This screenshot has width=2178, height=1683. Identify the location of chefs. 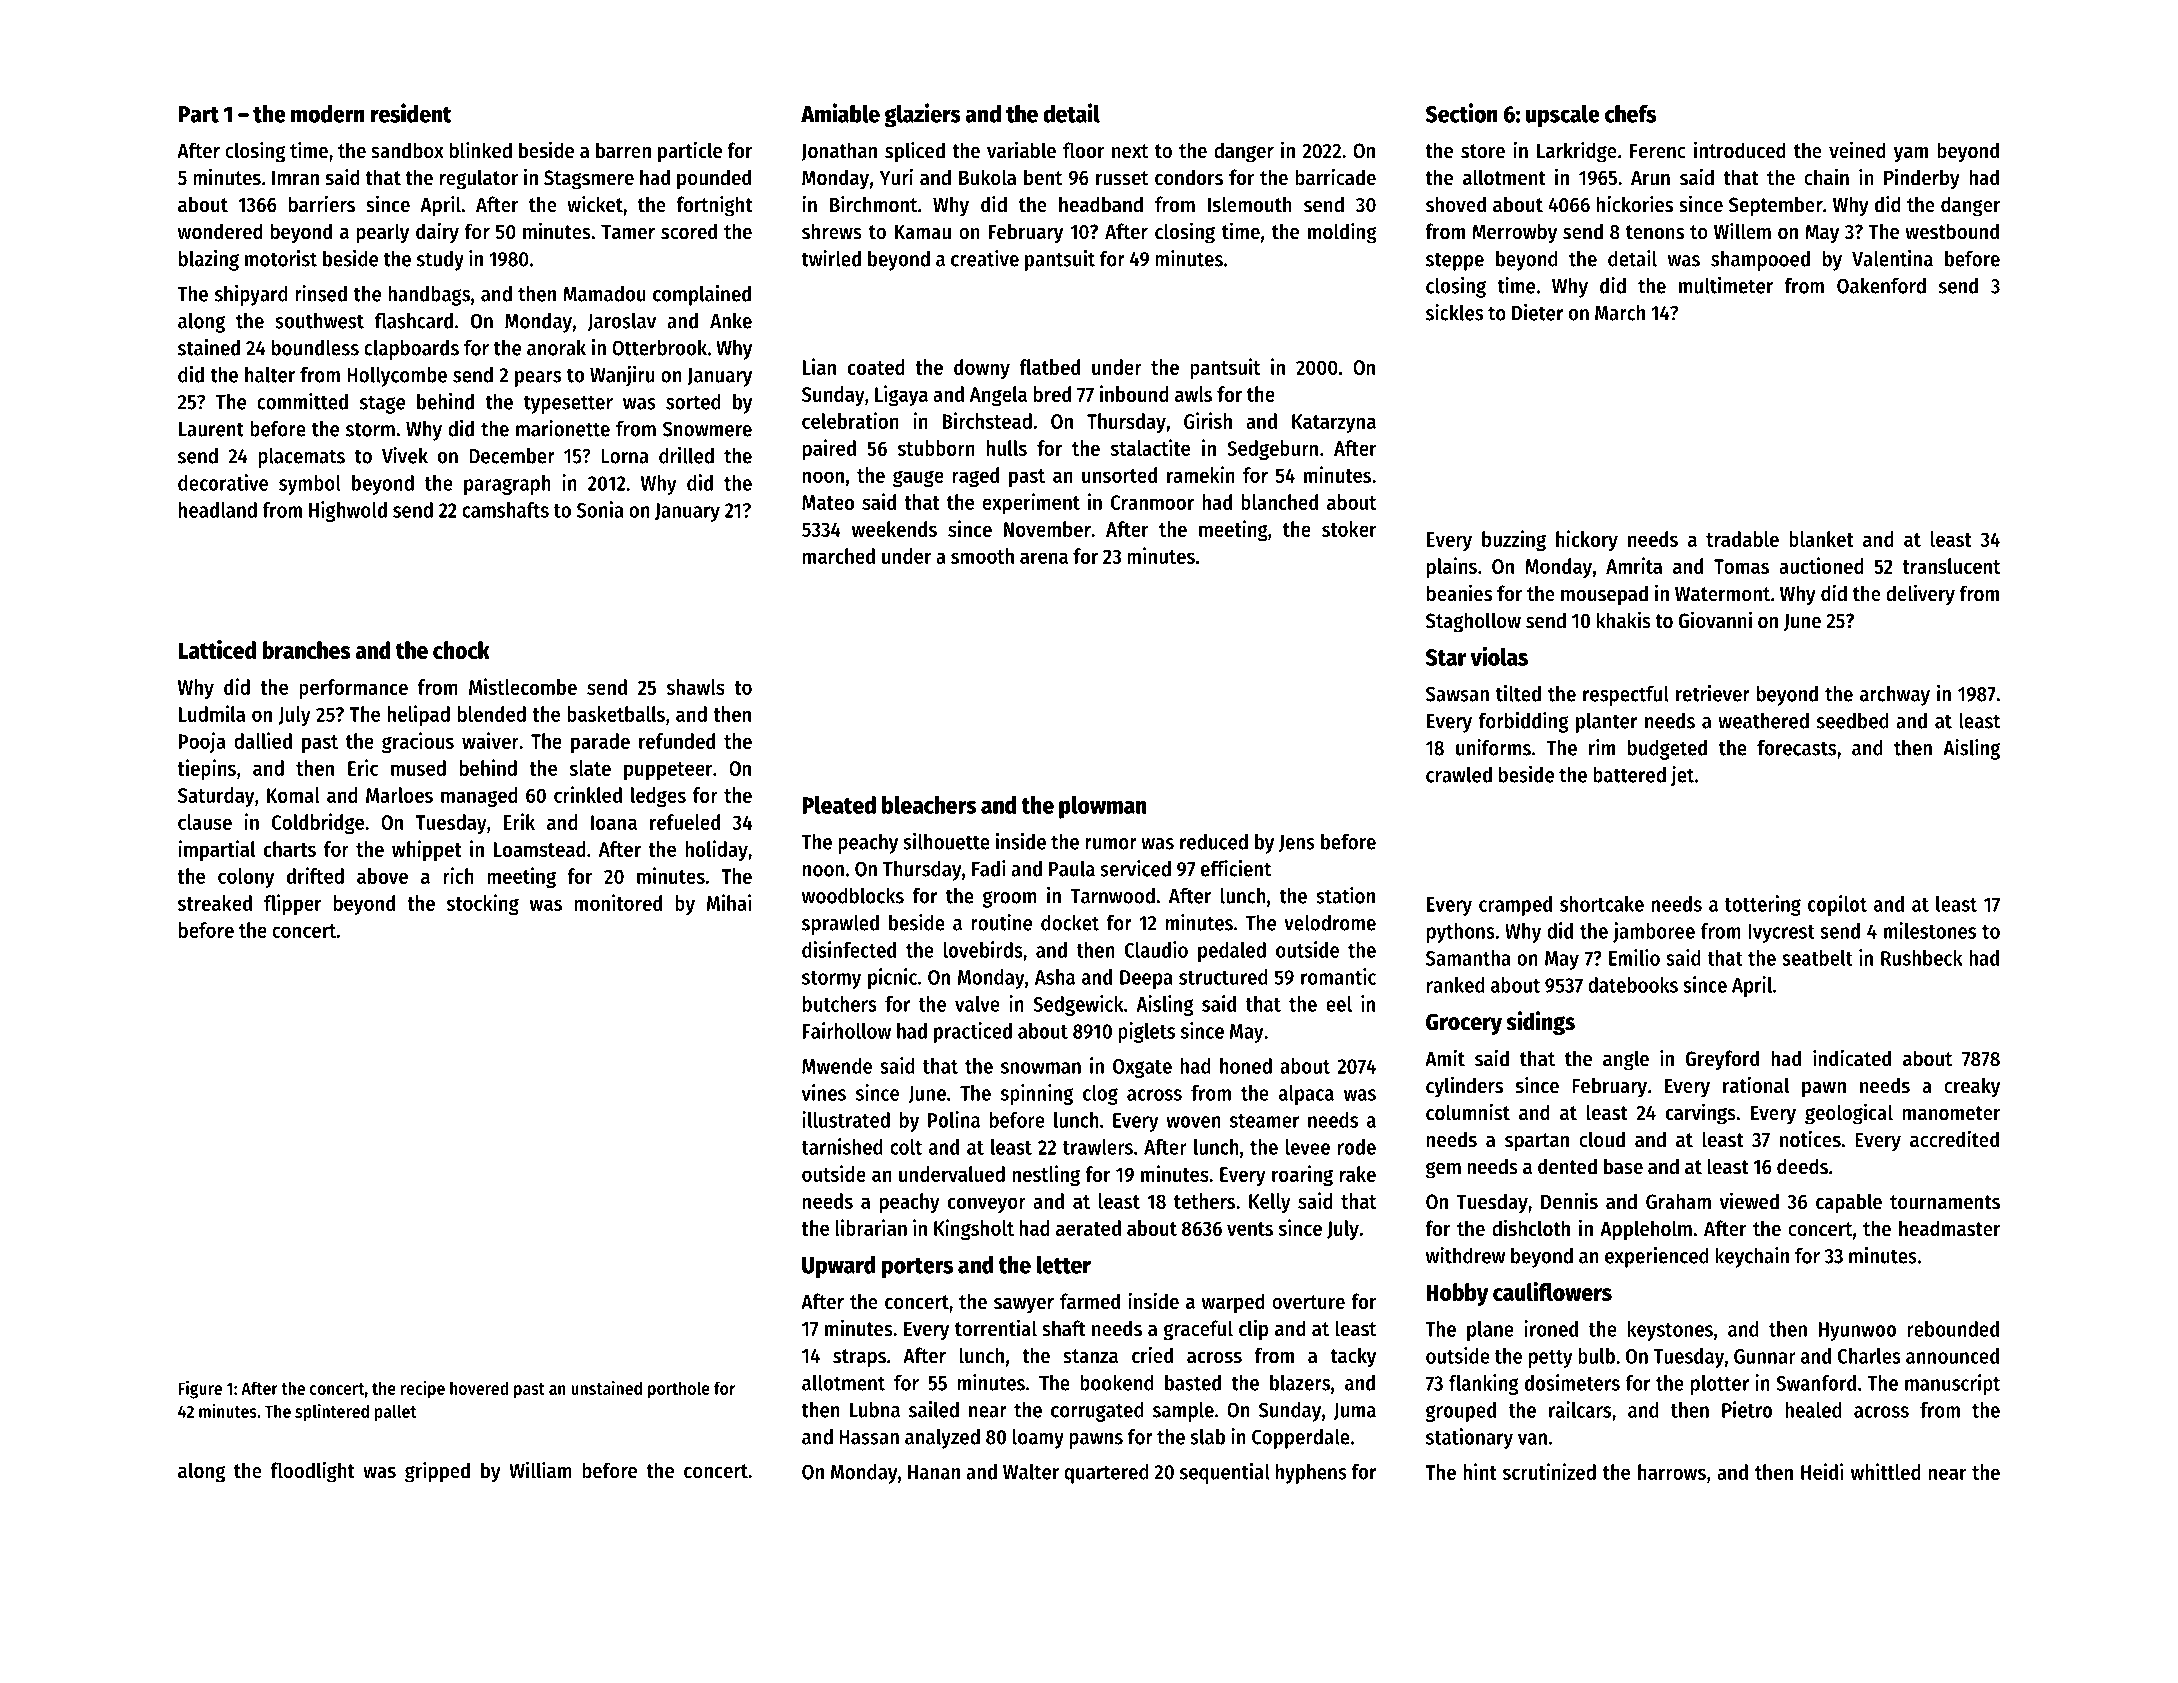
(1630, 113).
